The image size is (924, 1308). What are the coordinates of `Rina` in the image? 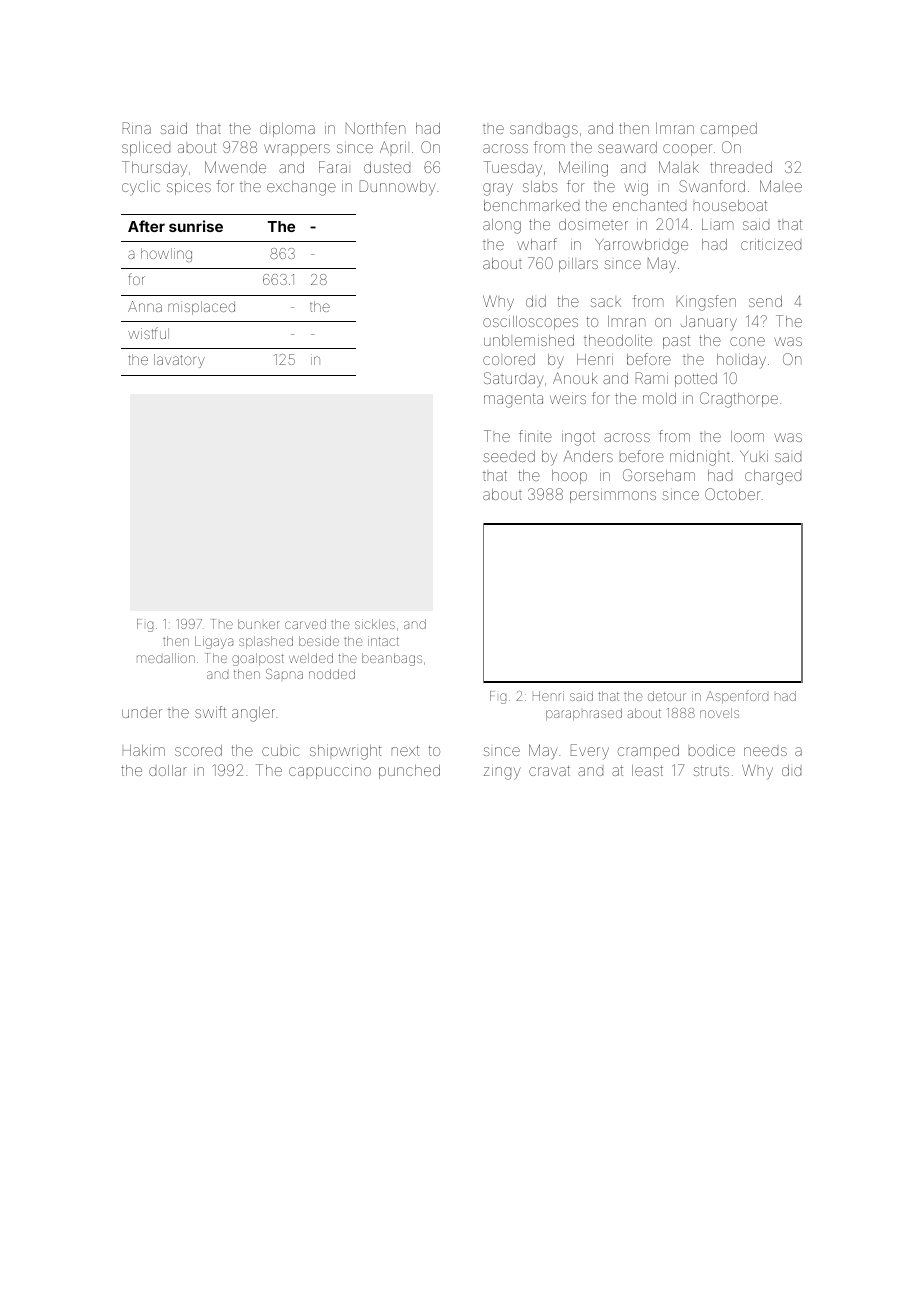 It's located at (137, 128).
